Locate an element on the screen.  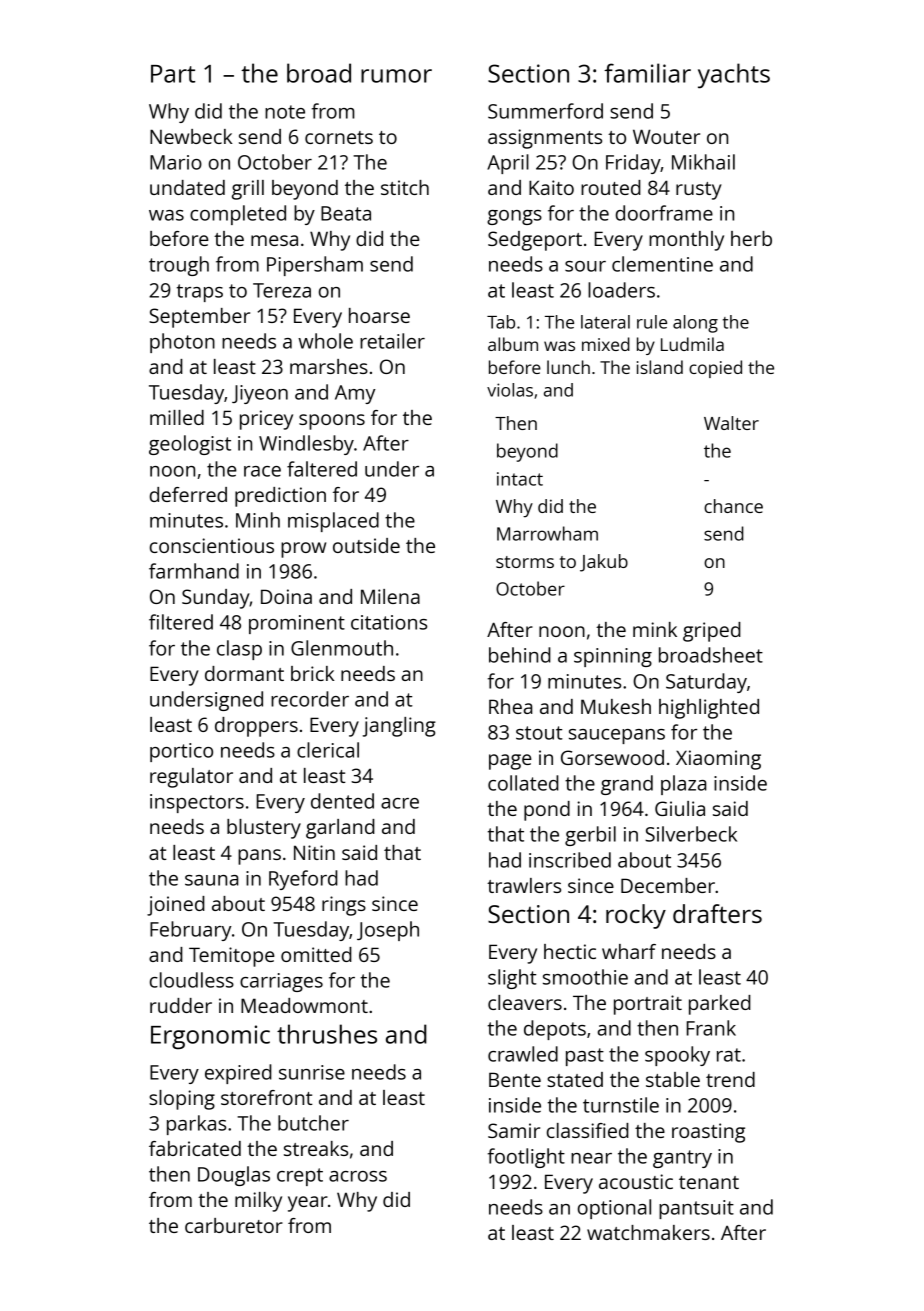
omitted is located at coordinates (316, 954).
